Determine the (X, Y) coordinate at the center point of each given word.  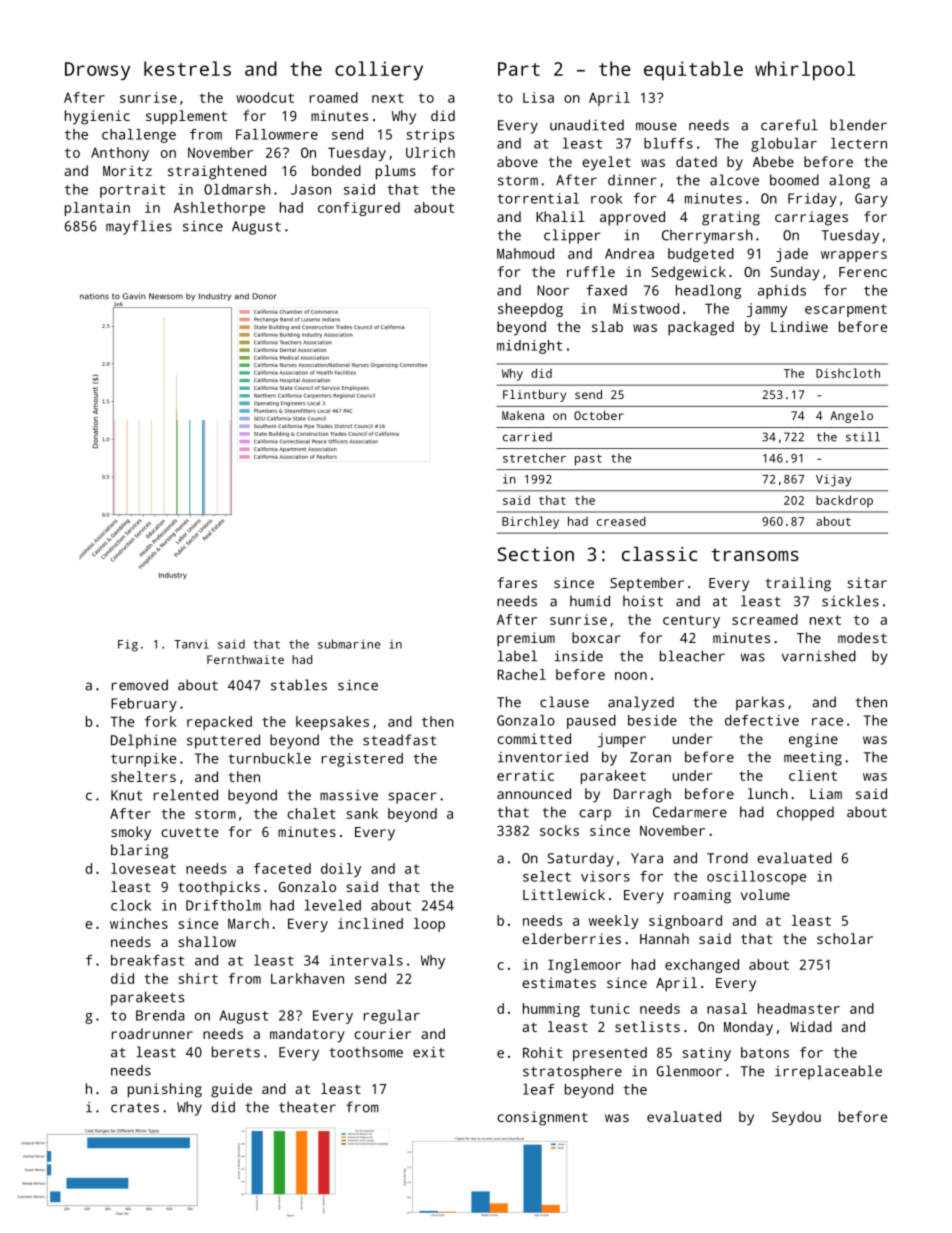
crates (135, 1108)
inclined (370, 923)
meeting (813, 758)
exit (429, 1052)
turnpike (143, 760)
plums (396, 172)
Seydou (796, 1118)
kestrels (187, 68)
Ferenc (863, 272)
